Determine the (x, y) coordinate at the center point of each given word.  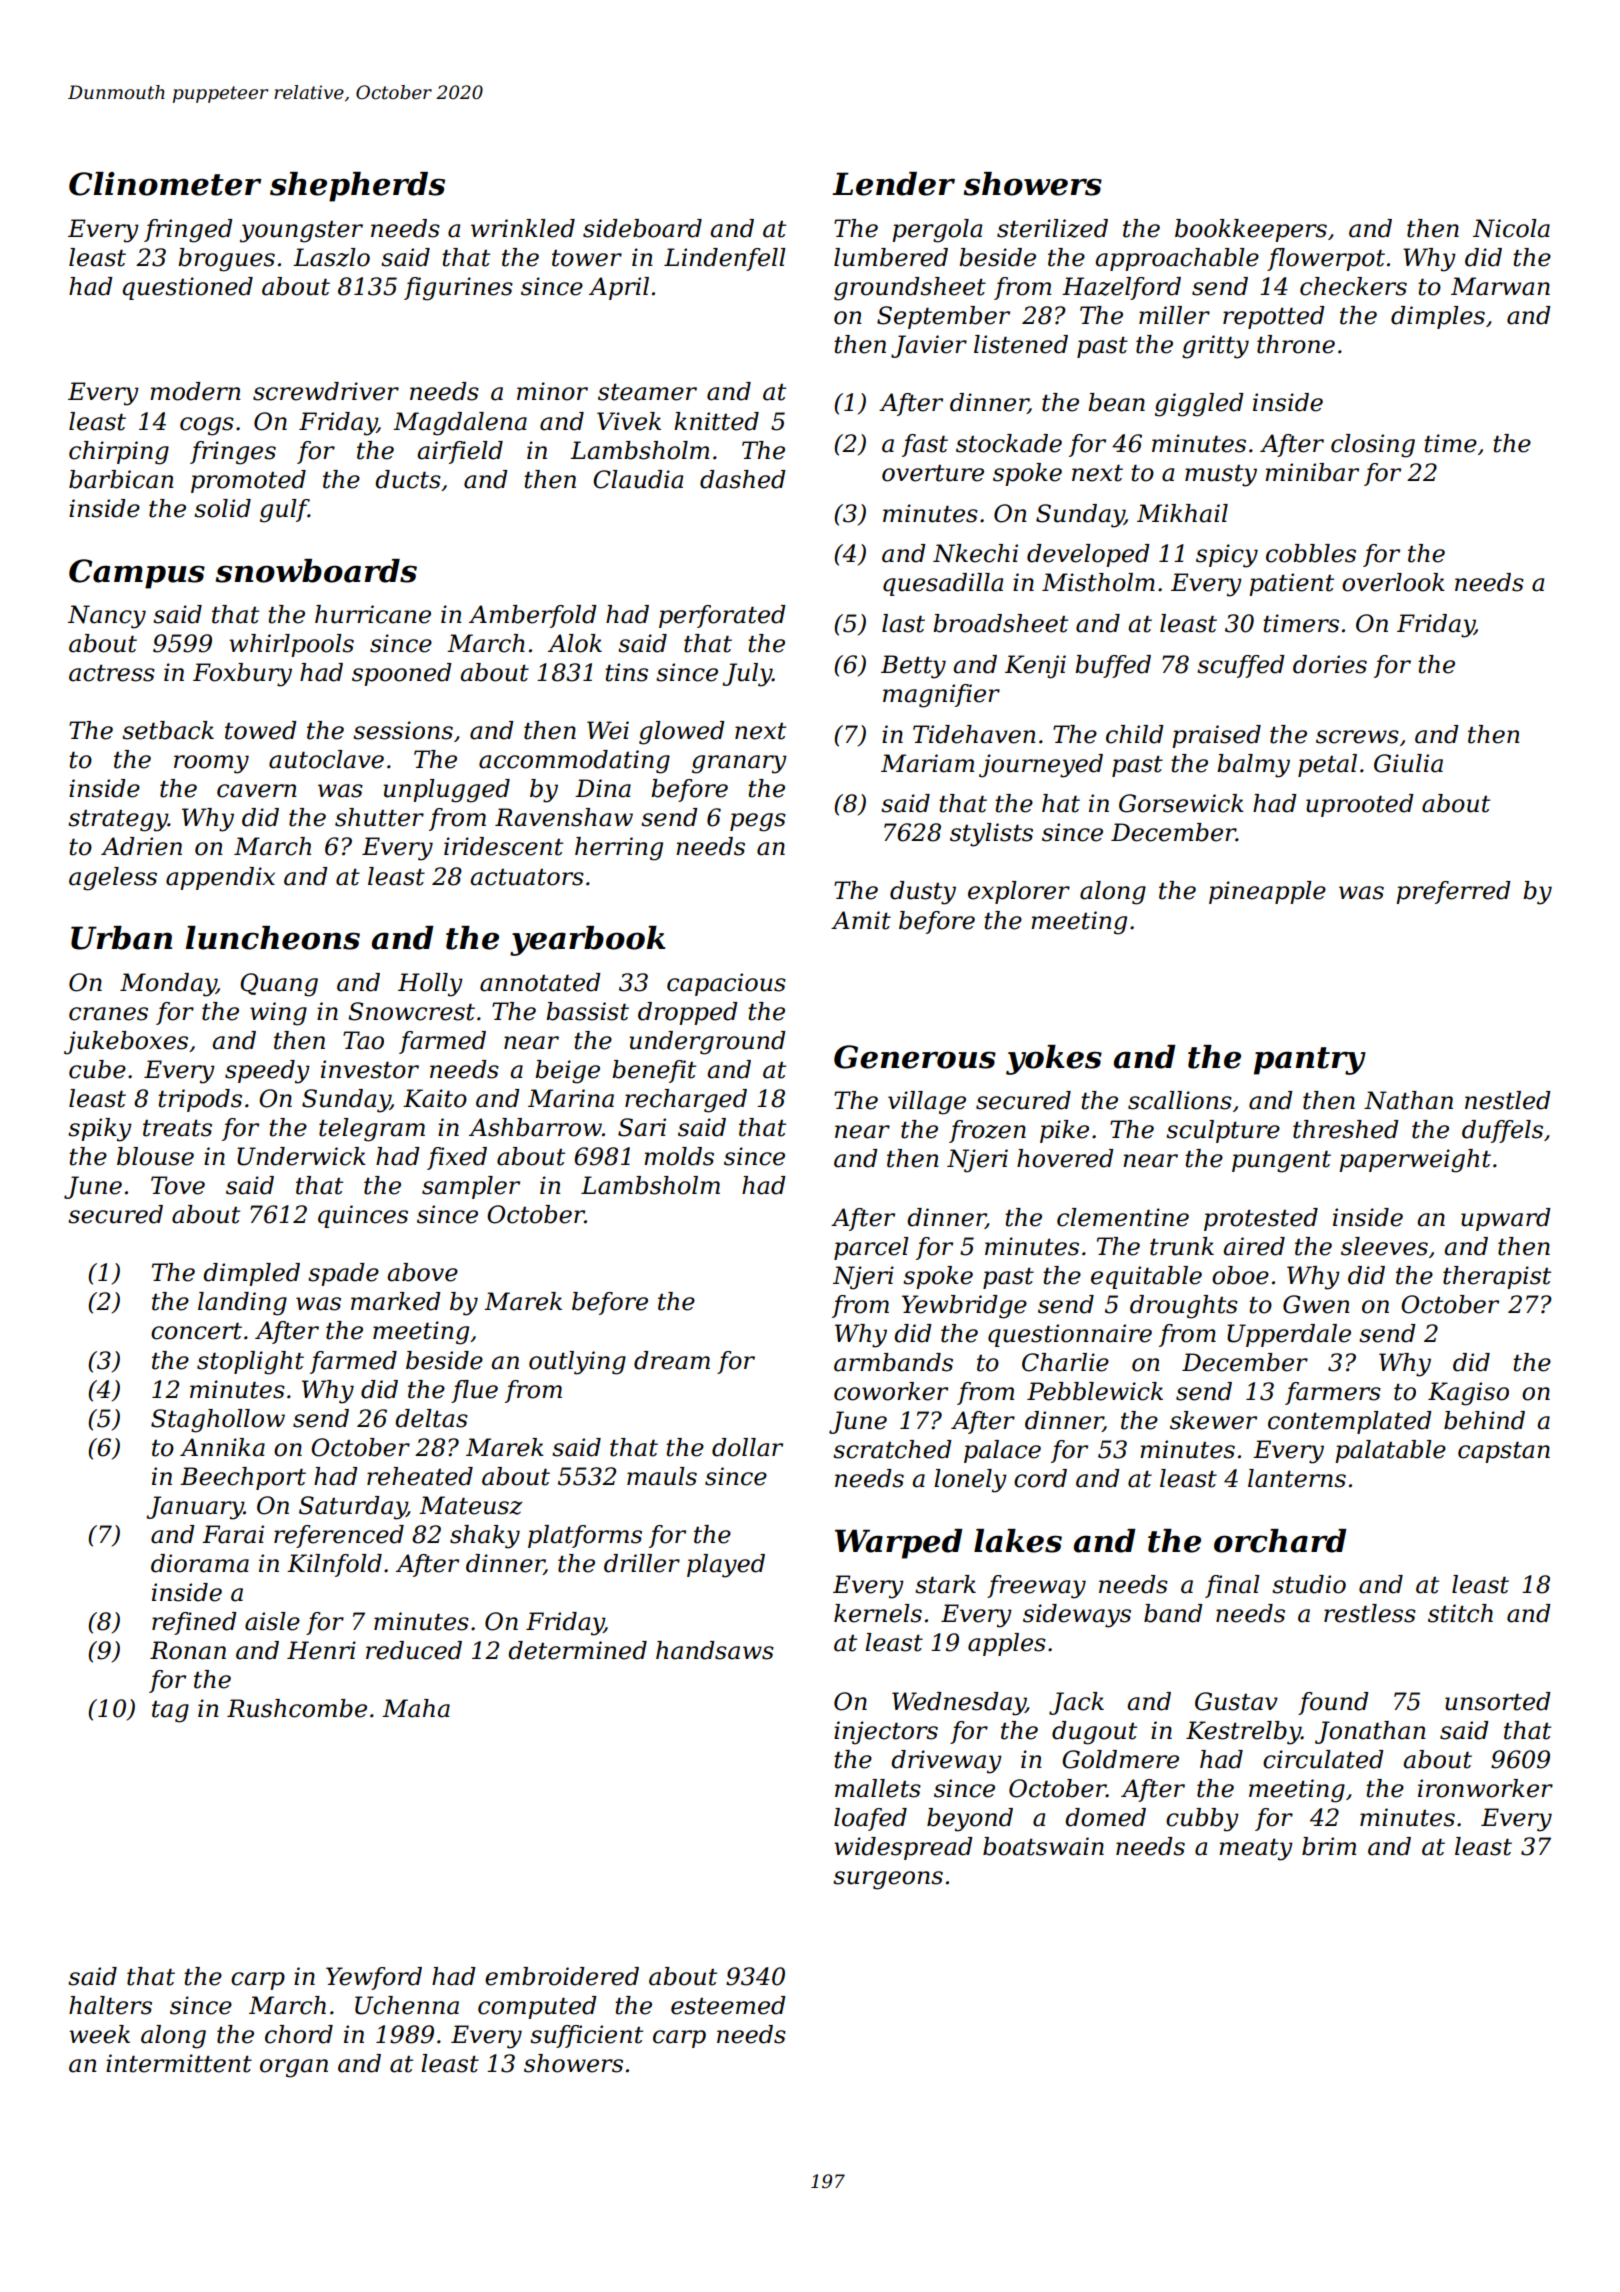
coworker (891, 1391)
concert (196, 1331)
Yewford (374, 1978)
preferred (1453, 892)
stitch (1460, 1613)
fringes (233, 453)
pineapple (1267, 892)
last (903, 623)
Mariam (927, 763)
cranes (108, 1014)
